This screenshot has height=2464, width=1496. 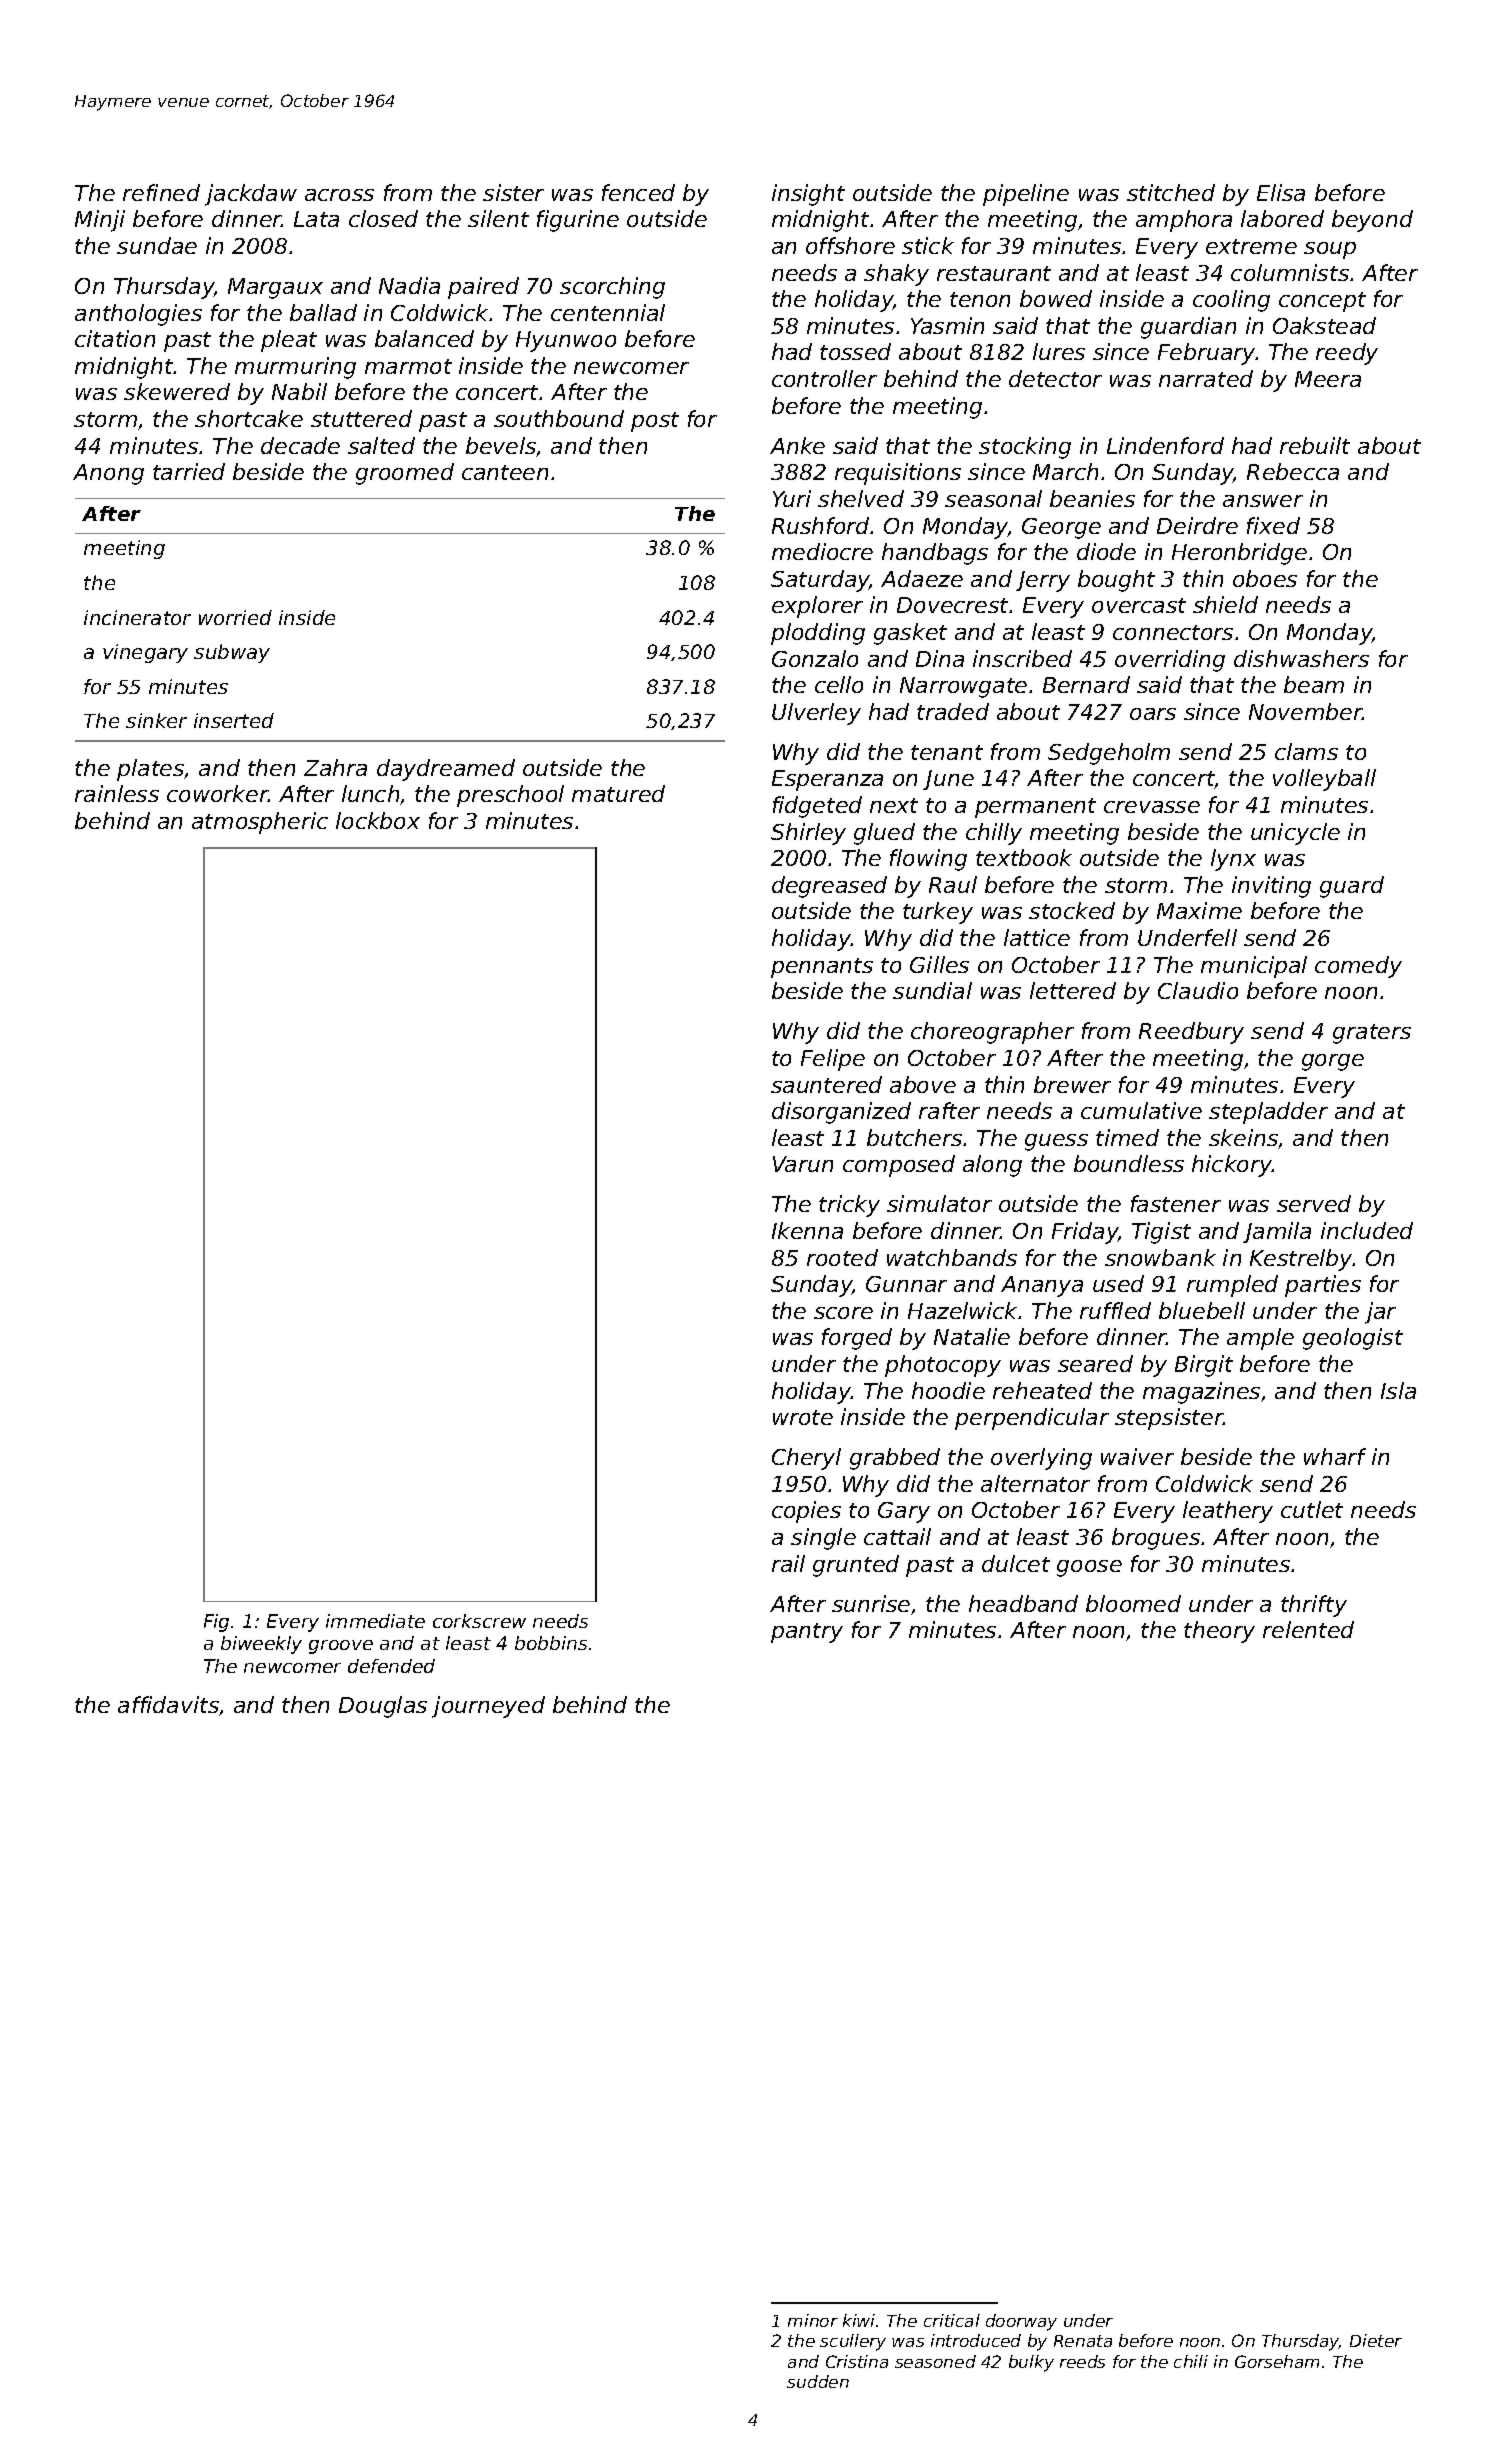 What do you see at coordinates (339, 195) in the screenshot?
I see `across` at bounding box center [339, 195].
